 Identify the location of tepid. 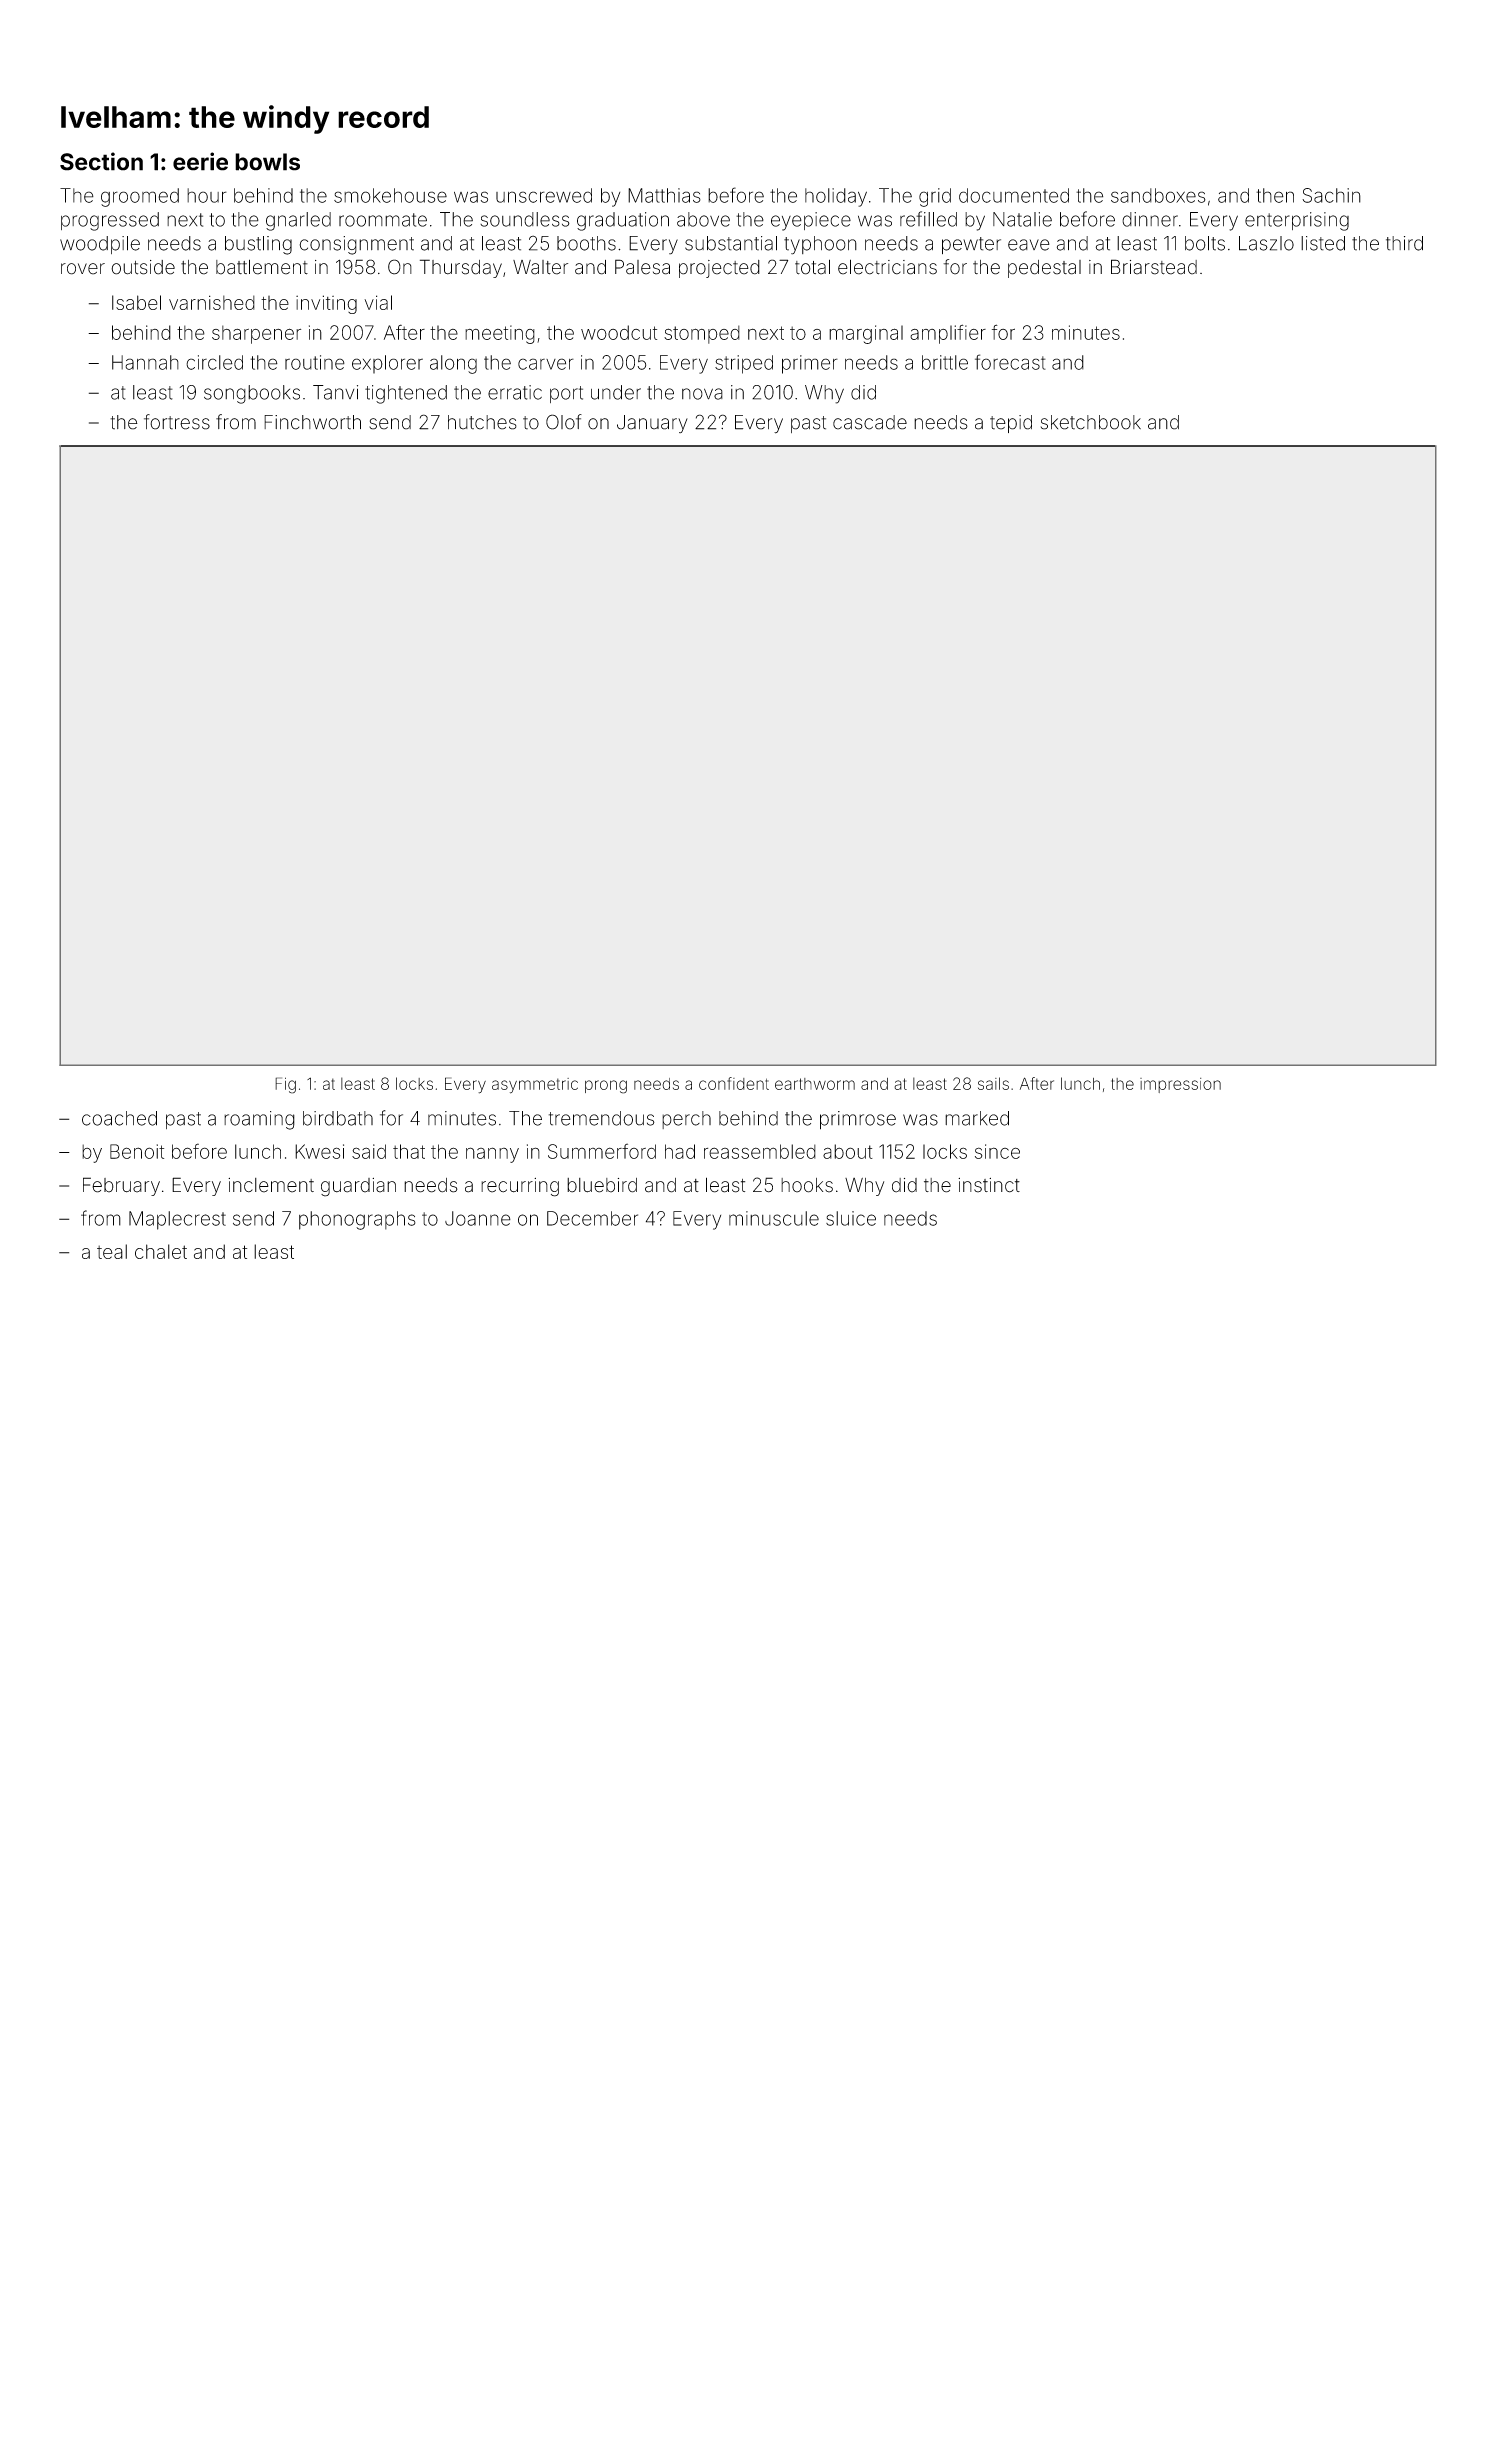
(1011, 424).
